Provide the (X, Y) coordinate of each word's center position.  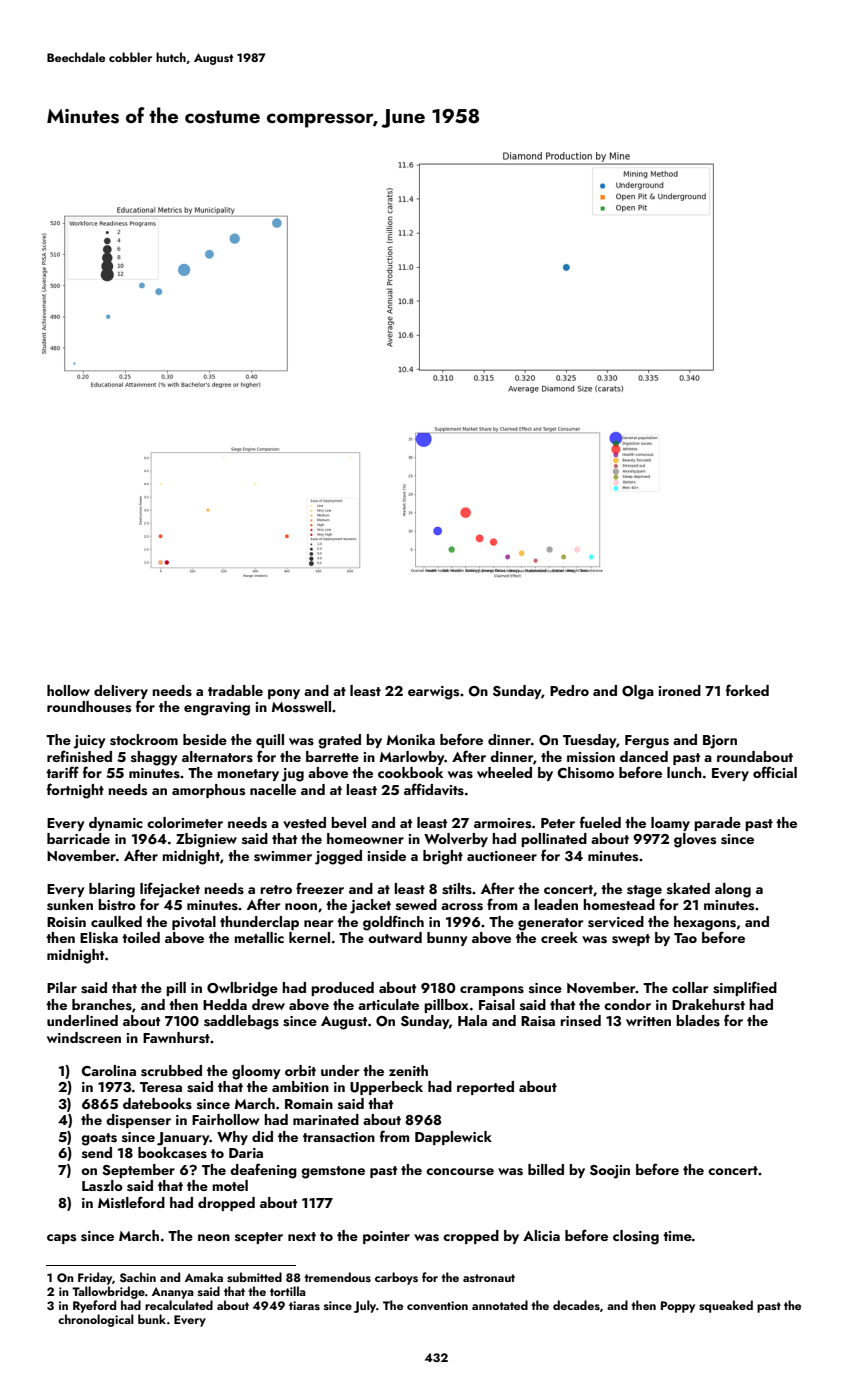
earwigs (433, 693)
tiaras (304, 1305)
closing (636, 1237)
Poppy (678, 1307)
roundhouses (89, 707)
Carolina (108, 1070)
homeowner (365, 838)
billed (546, 1169)
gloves (695, 840)
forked (747, 690)
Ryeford (94, 1306)
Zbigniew (206, 840)
